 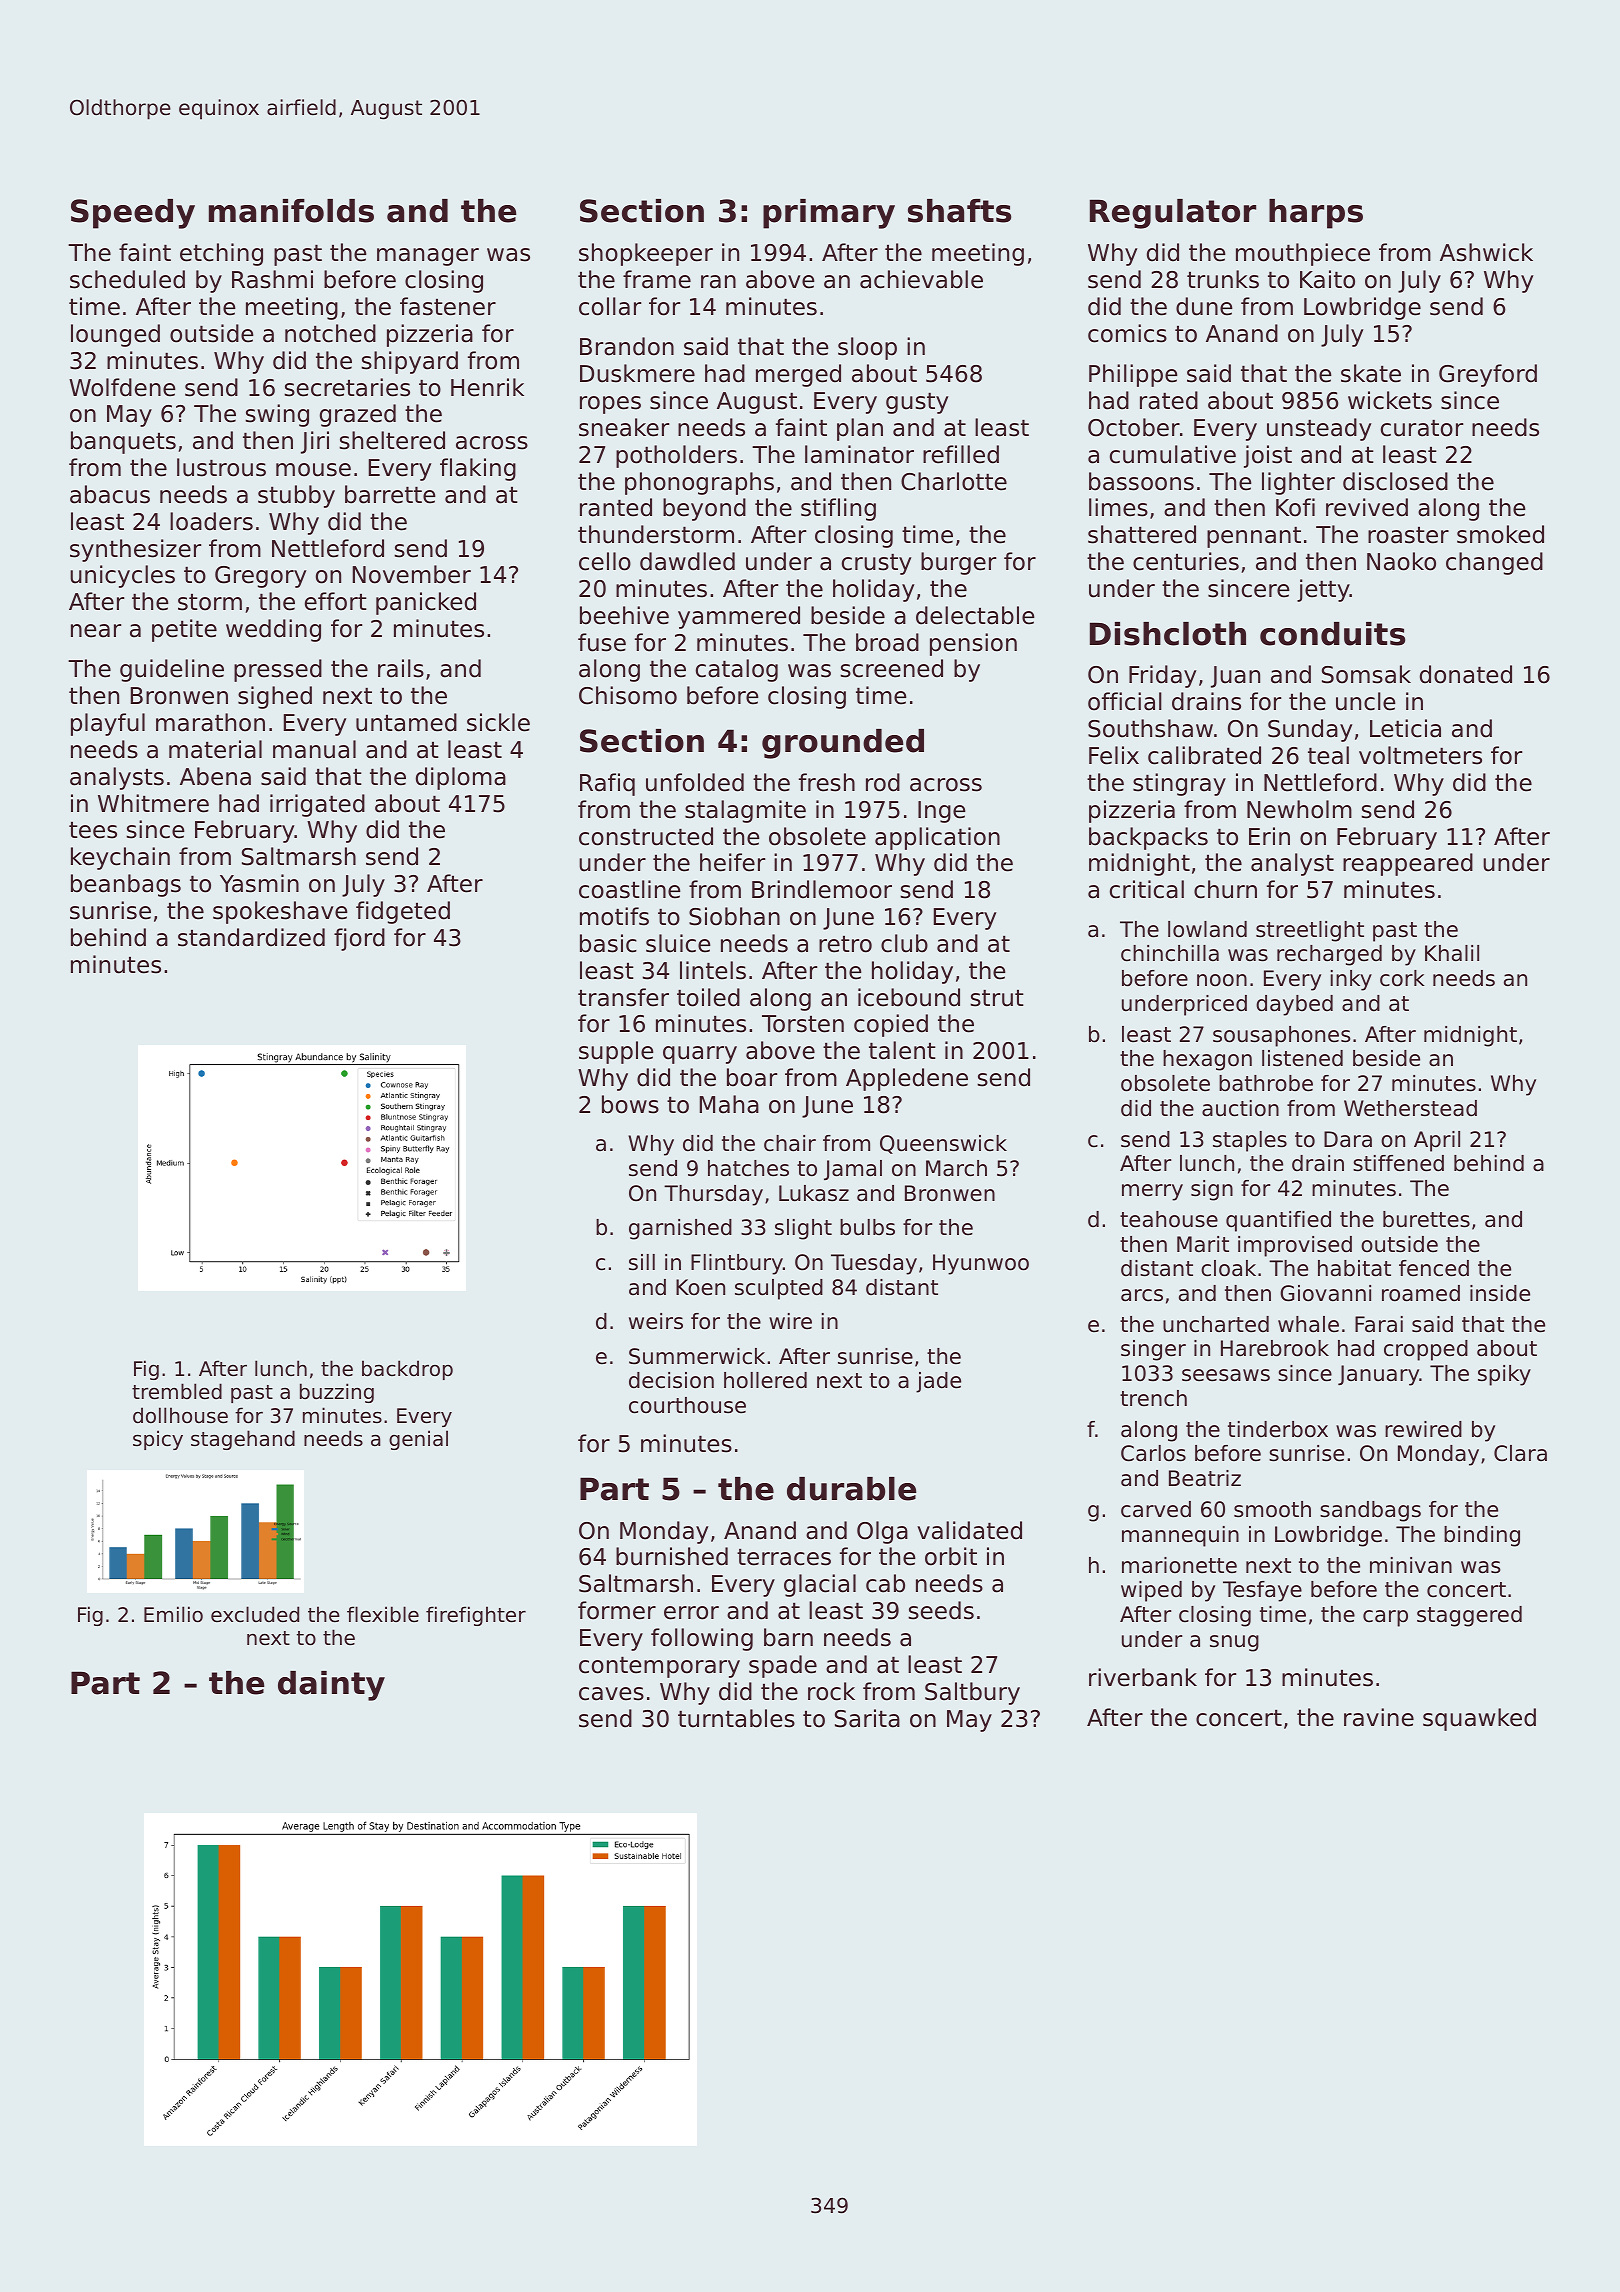 I want to click on refilled, so click(x=961, y=454).
